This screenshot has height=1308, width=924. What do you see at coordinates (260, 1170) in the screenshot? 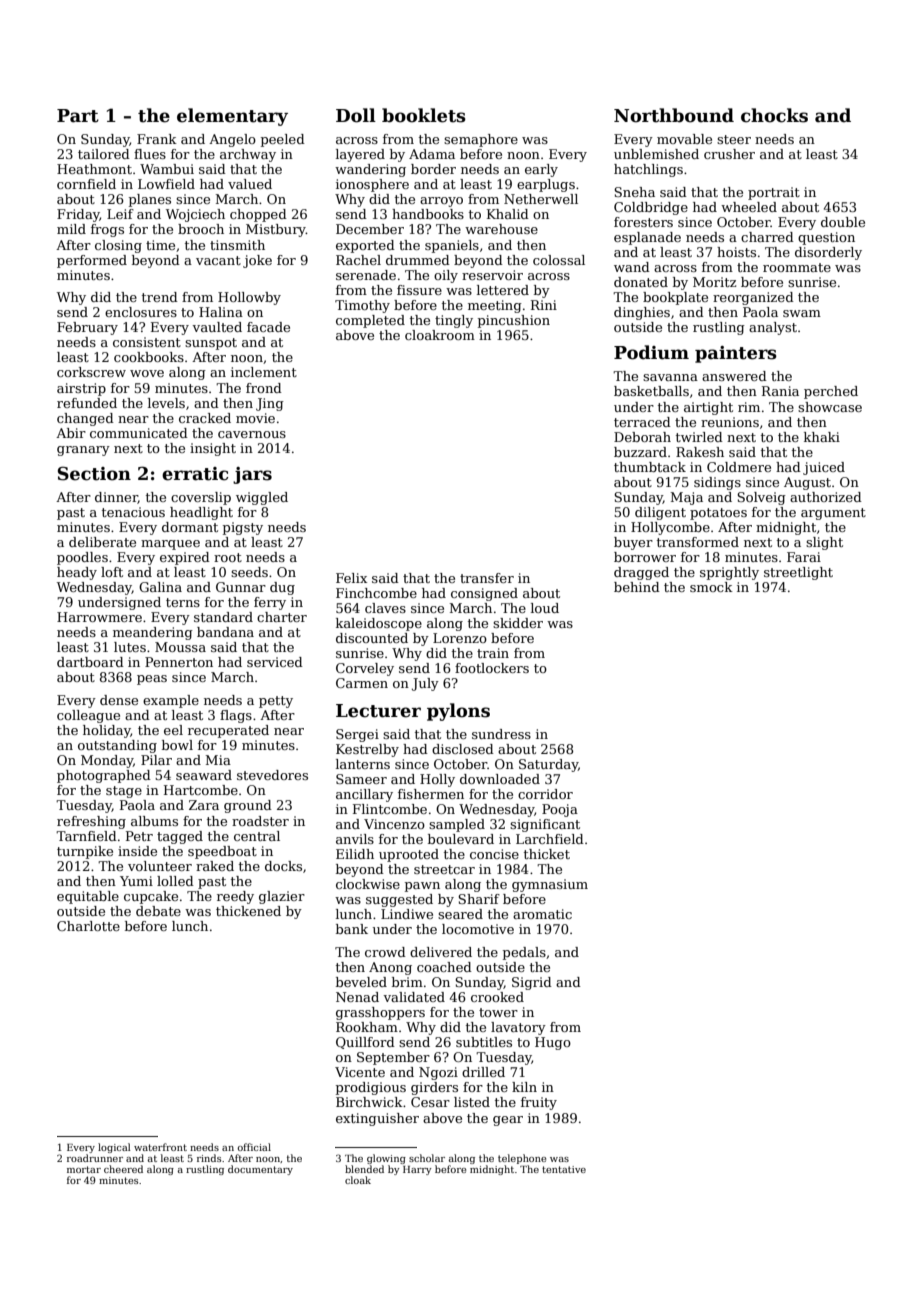
I see `documentary` at bounding box center [260, 1170].
